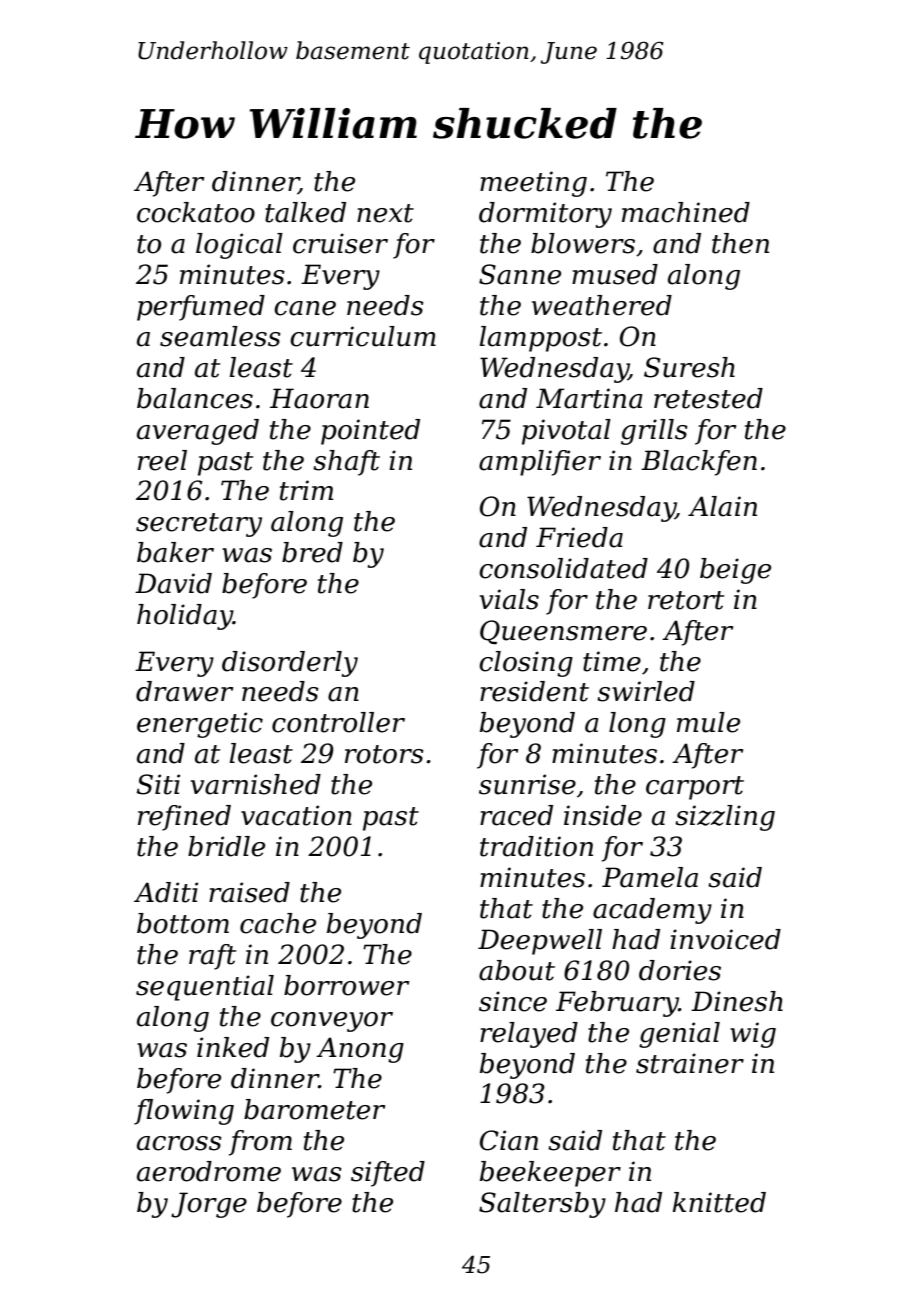 This image has width=924, height=1311. What do you see at coordinates (314, 1109) in the image?
I see `barometer` at bounding box center [314, 1109].
